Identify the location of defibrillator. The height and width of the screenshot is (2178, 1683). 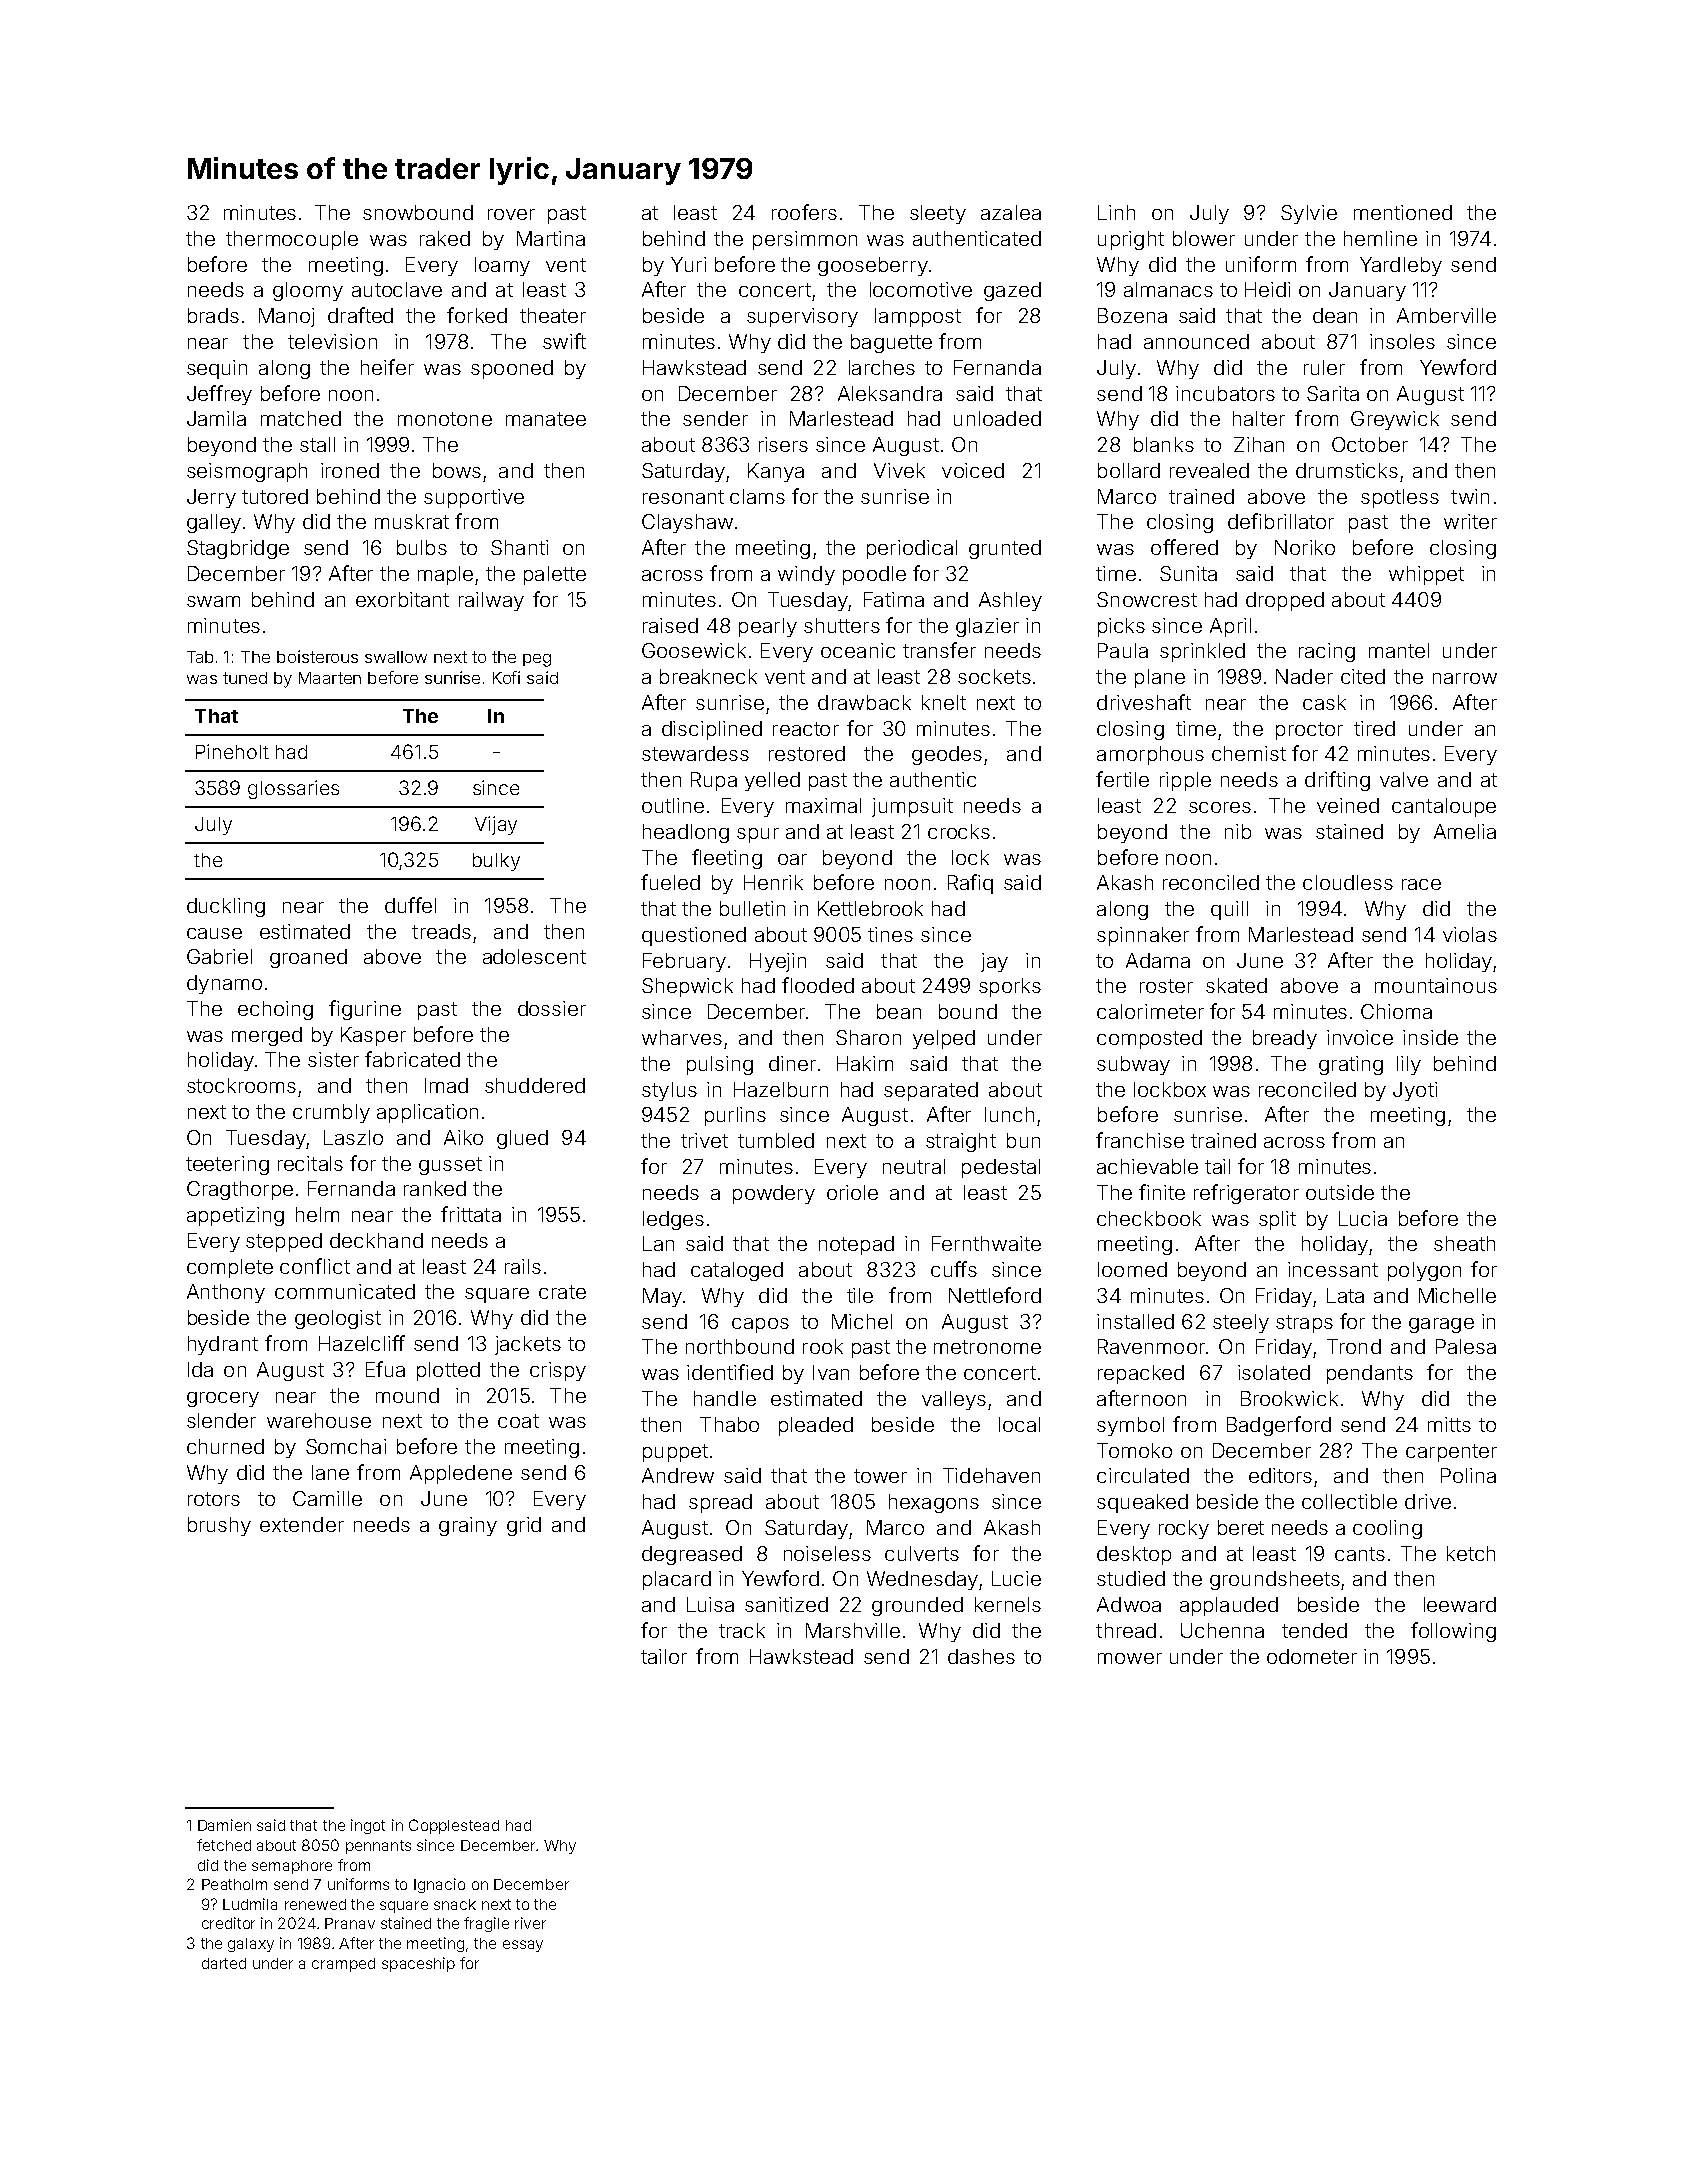
(1281, 521).
